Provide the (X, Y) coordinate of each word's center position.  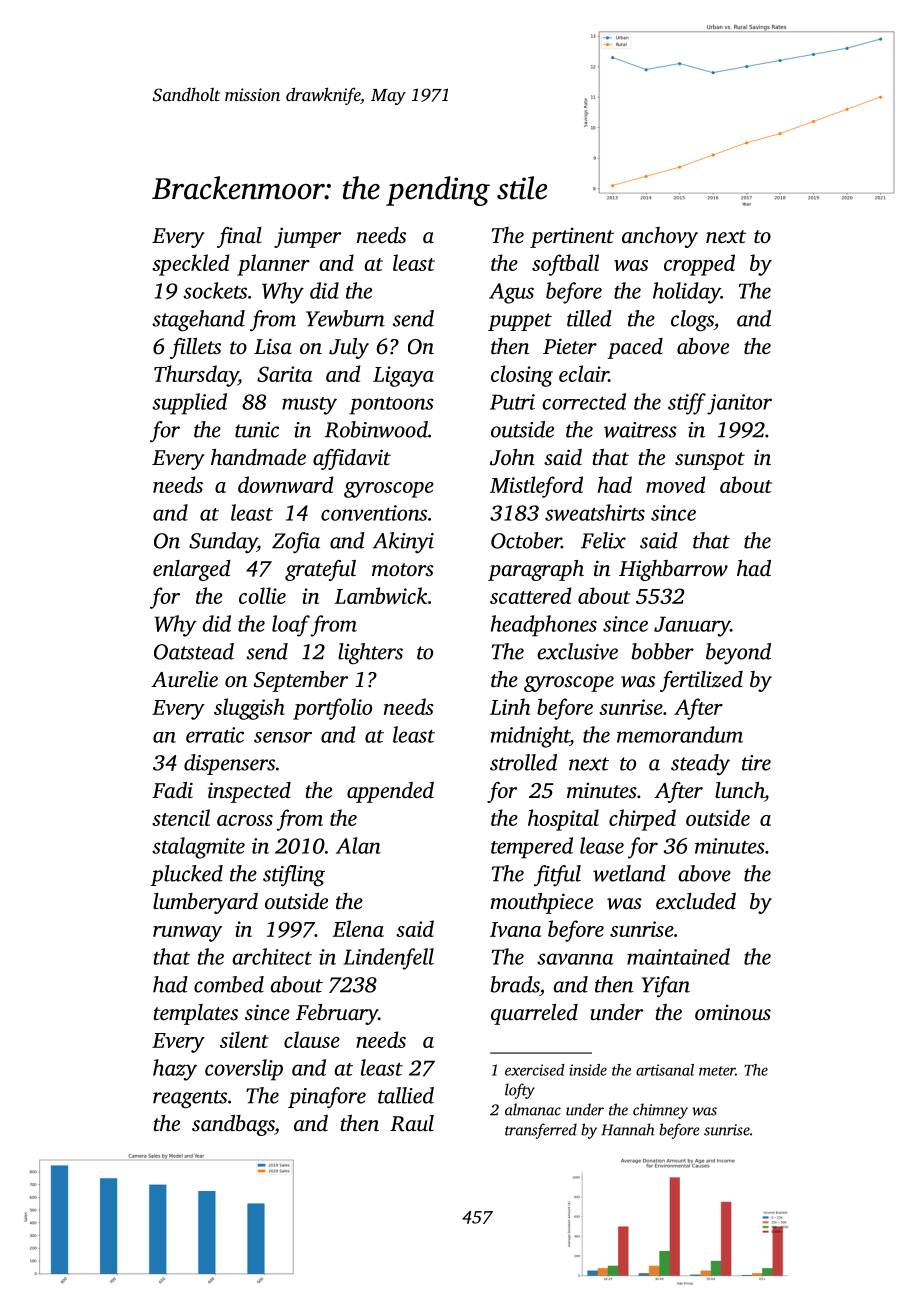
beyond (738, 654)
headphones (544, 626)
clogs (692, 321)
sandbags (233, 1125)
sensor (283, 737)
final (239, 237)
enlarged (192, 570)
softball (565, 265)
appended (390, 792)
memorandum (680, 734)
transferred (541, 1131)
